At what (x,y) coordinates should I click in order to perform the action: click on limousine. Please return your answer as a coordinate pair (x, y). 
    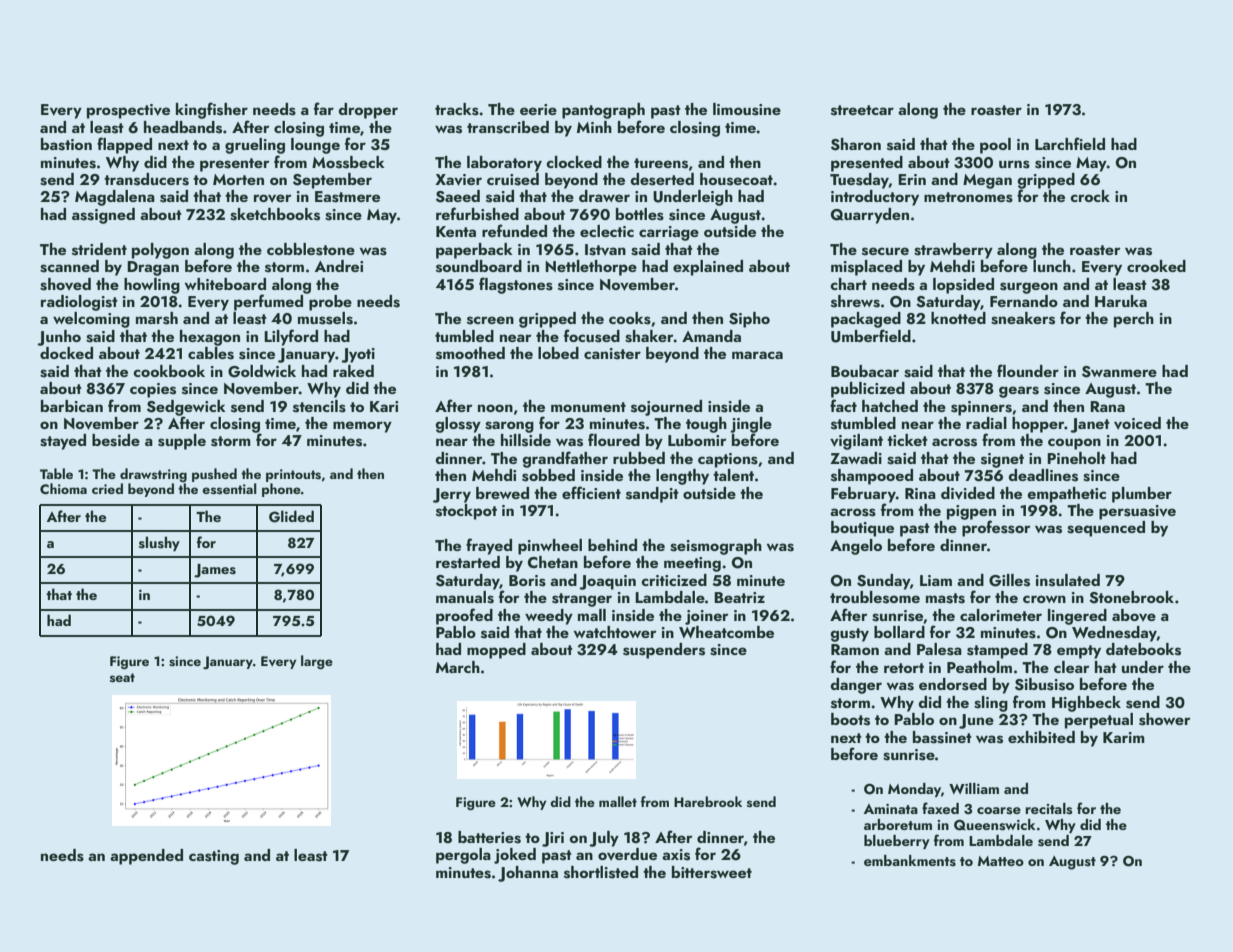
    Looking at the image, I should click on (747, 109).
